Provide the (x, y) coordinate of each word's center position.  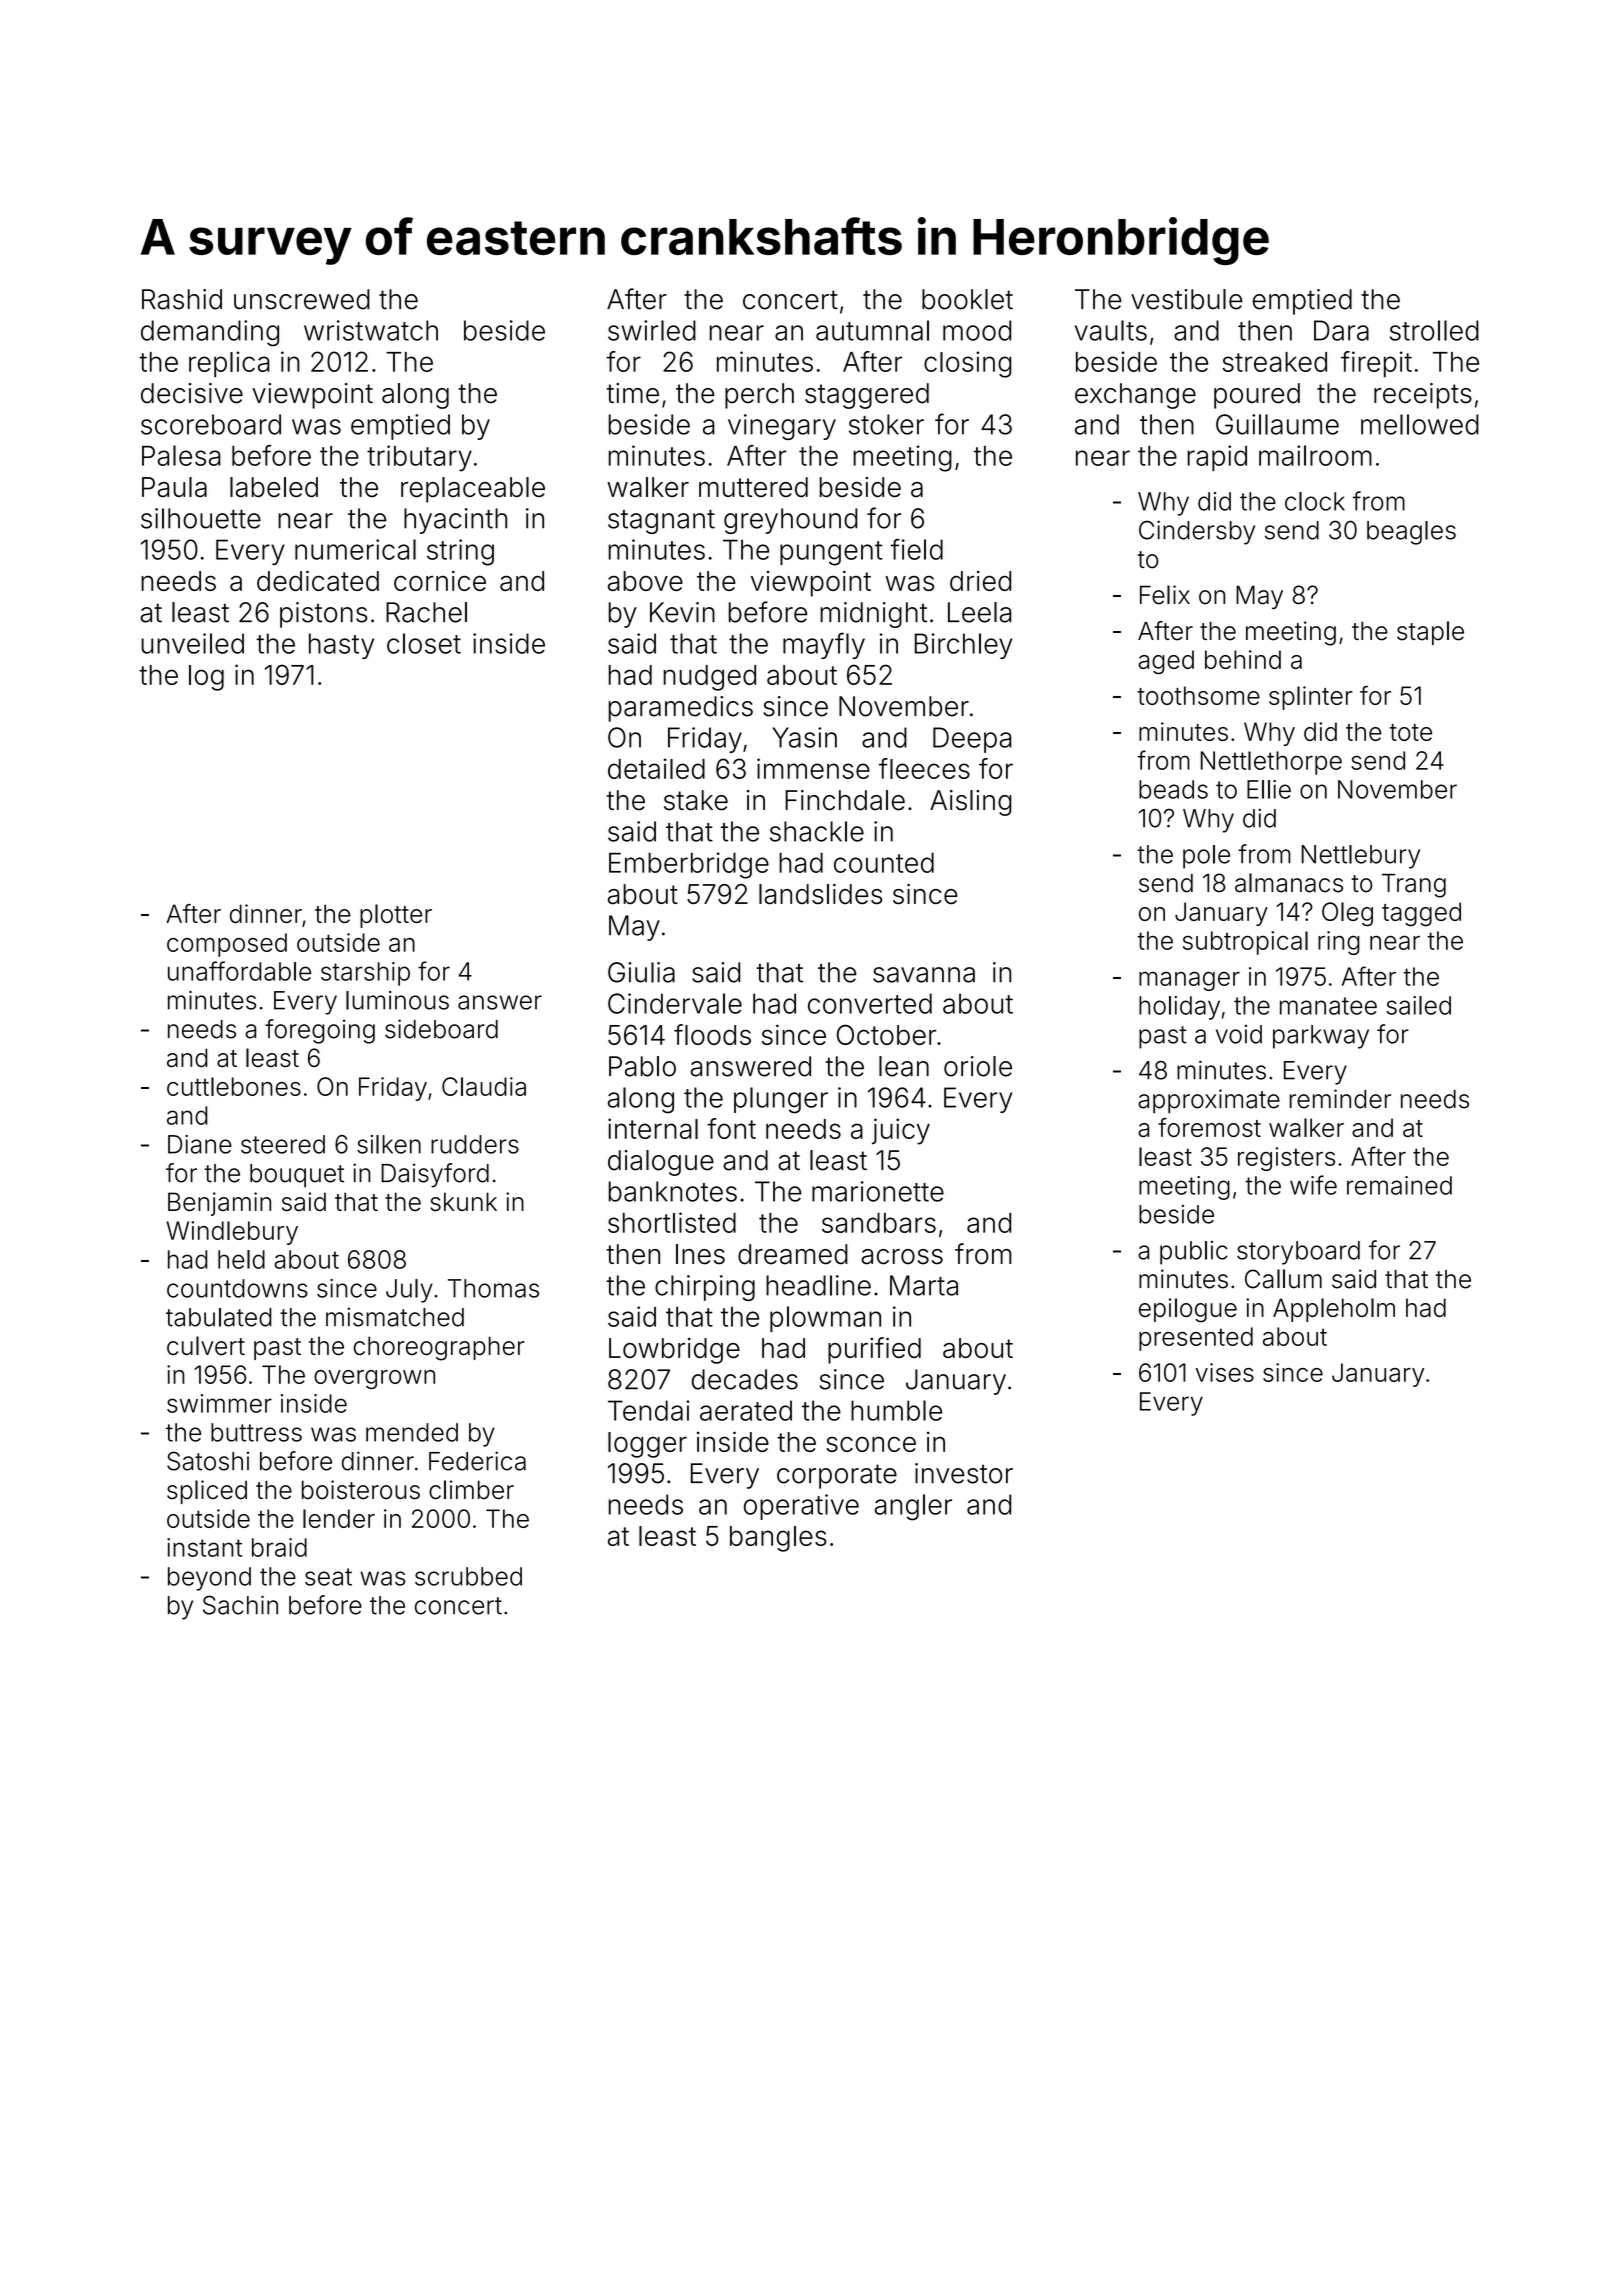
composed (227, 945)
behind (1243, 659)
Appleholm (1334, 1310)
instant (204, 1547)
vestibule (1187, 299)
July (409, 1291)
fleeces (924, 768)
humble (896, 1410)
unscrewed (302, 299)
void (1239, 1034)
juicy (901, 1131)
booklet (967, 299)
